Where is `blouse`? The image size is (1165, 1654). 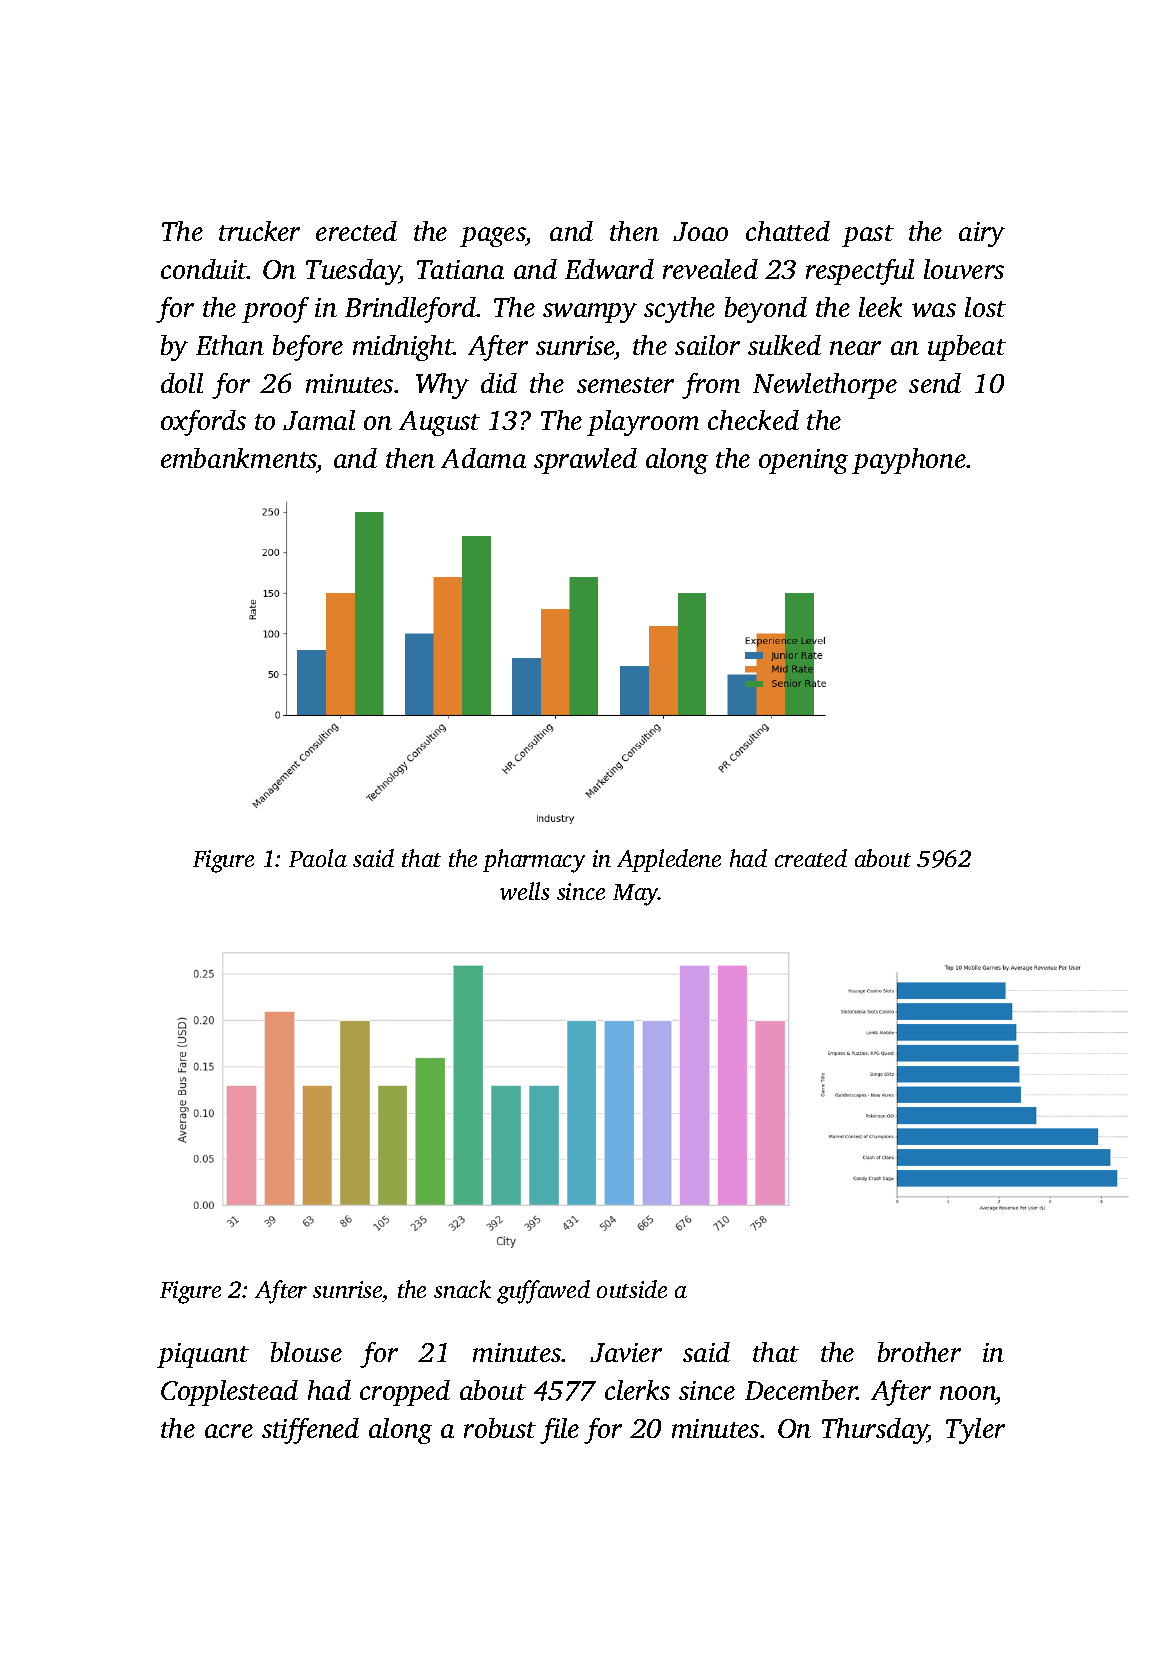
blouse is located at coordinates (306, 1352).
